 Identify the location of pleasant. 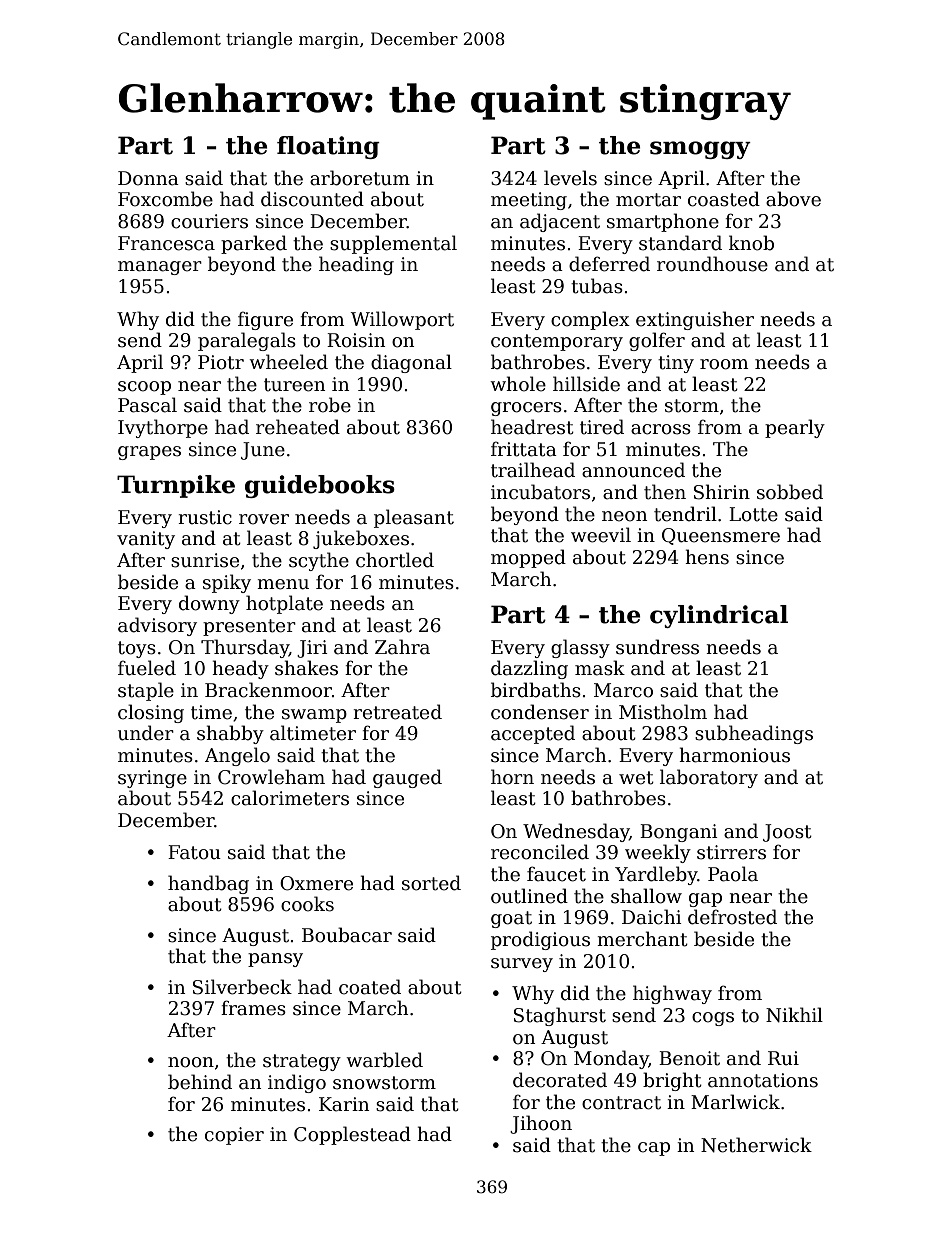
(414, 518).
